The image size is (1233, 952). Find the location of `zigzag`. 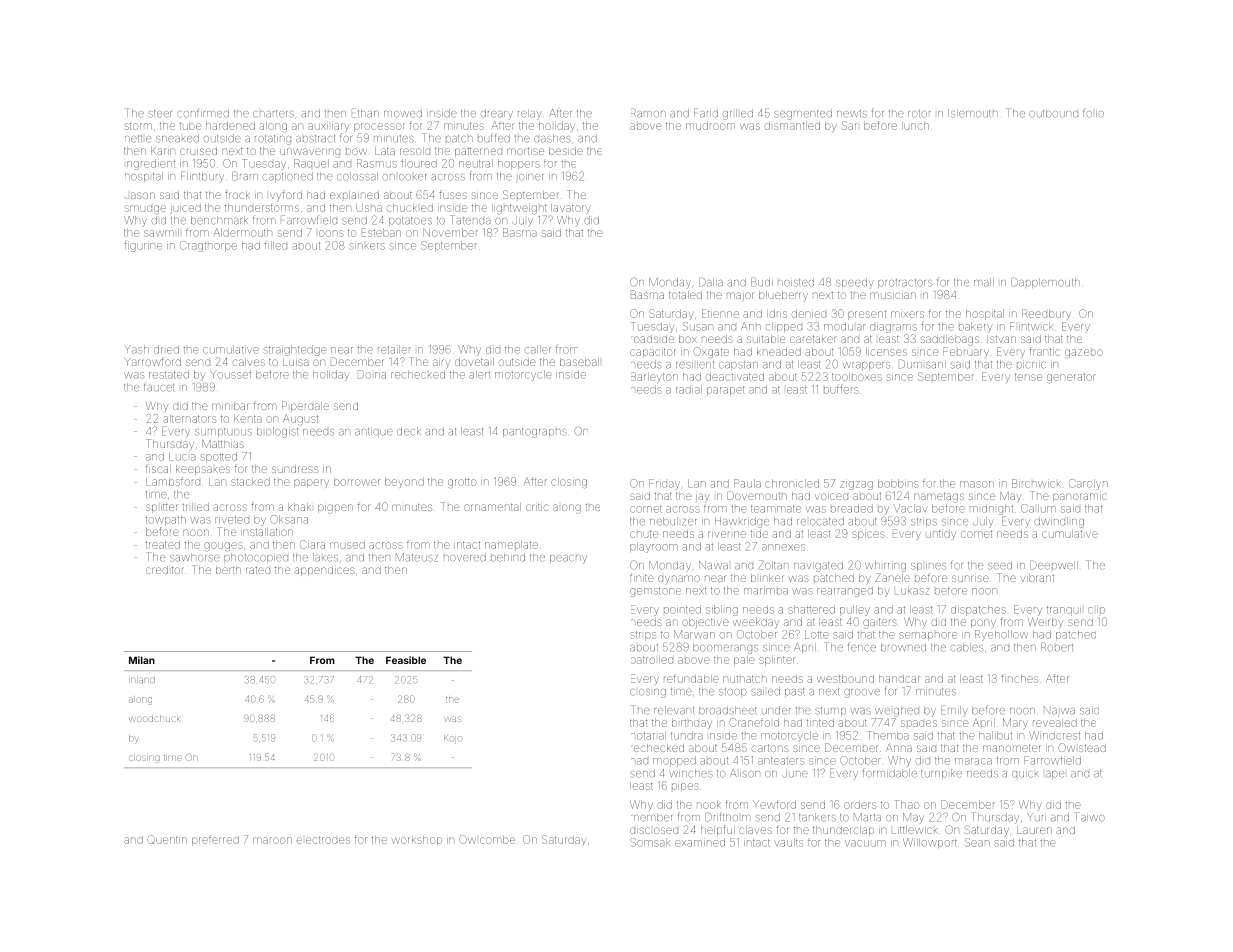

zigzag is located at coordinates (856, 485).
